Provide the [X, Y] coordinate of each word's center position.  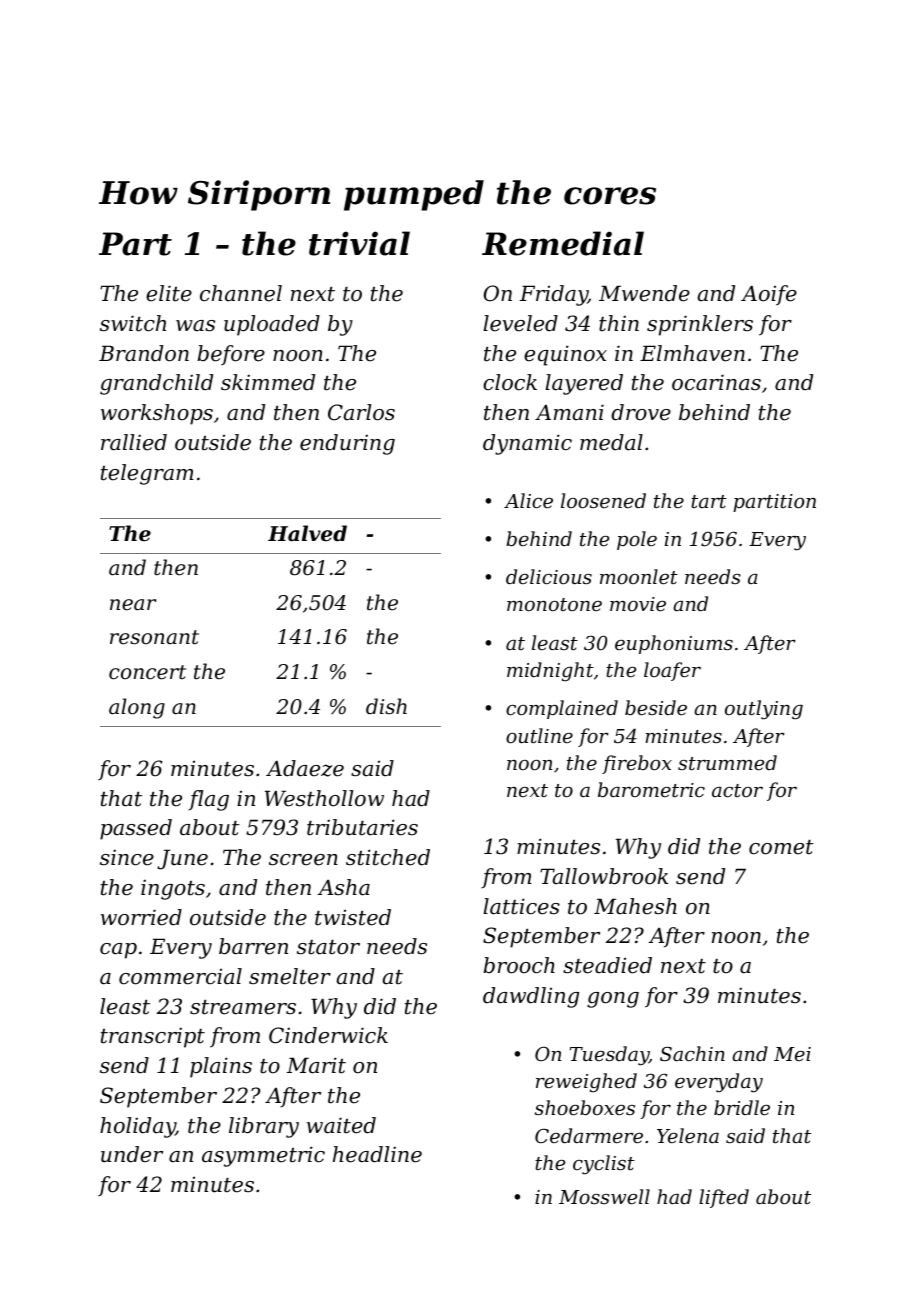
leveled [520, 323]
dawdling [531, 997]
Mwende [644, 293]
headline [377, 1154]
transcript [153, 1037]
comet [781, 847]
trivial [359, 243]
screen [303, 860]
